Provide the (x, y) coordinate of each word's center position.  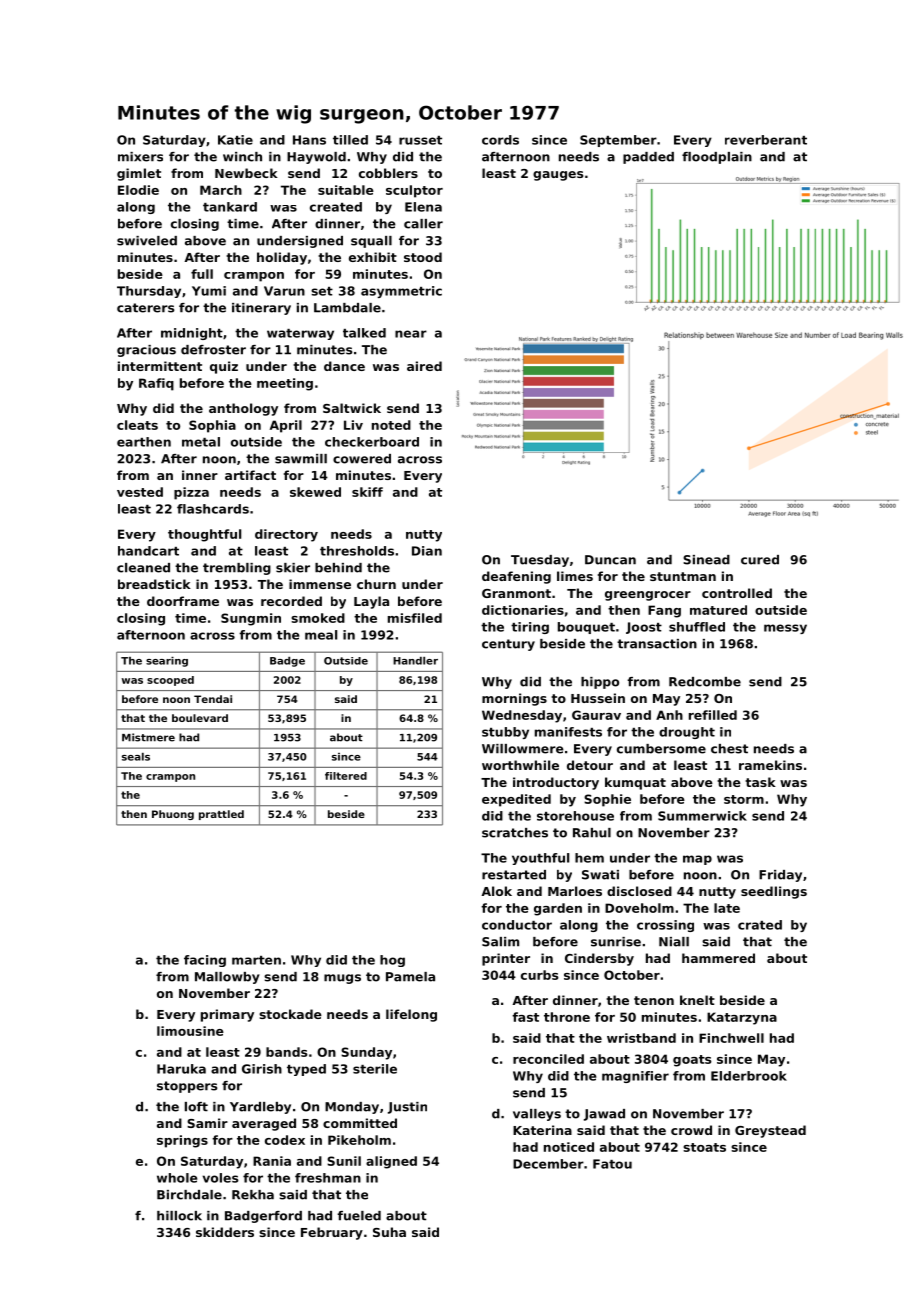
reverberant (766, 140)
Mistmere (148, 737)
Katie (235, 140)
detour (590, 765)
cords (500, 140)
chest (729, 749)
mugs (342, 979)
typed (306, 1070)
